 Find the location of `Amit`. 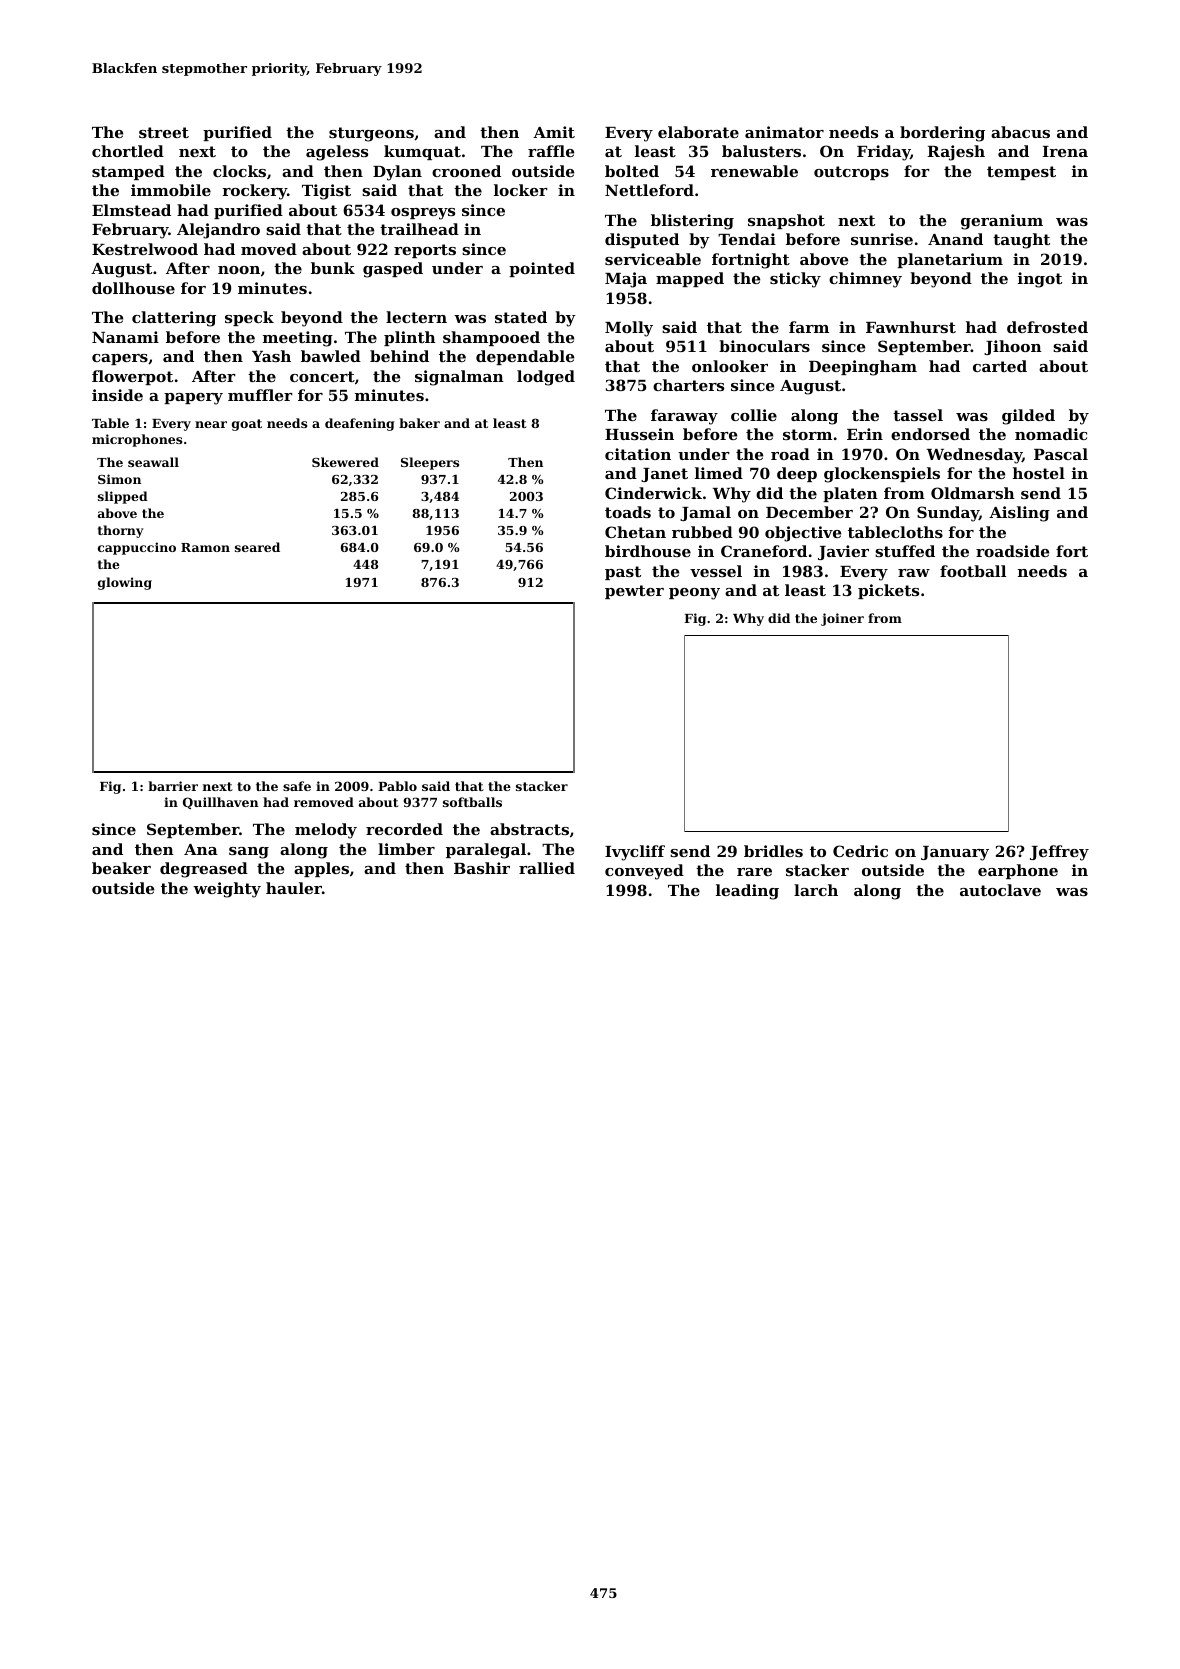

Amit is located at coordinates (554, 132).
